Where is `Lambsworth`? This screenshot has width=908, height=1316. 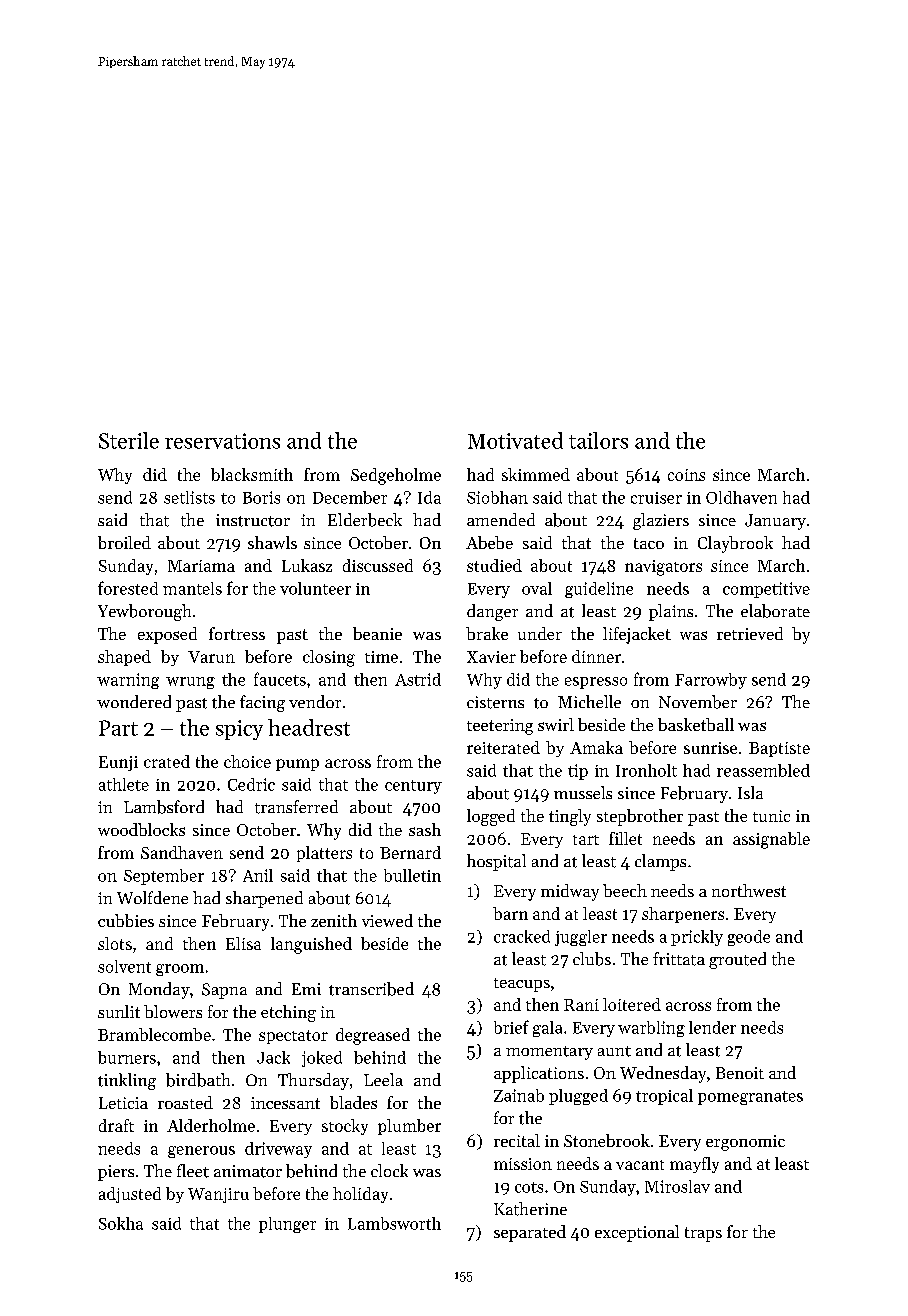
Lambsworth is located at coordinates (394, 1223).
